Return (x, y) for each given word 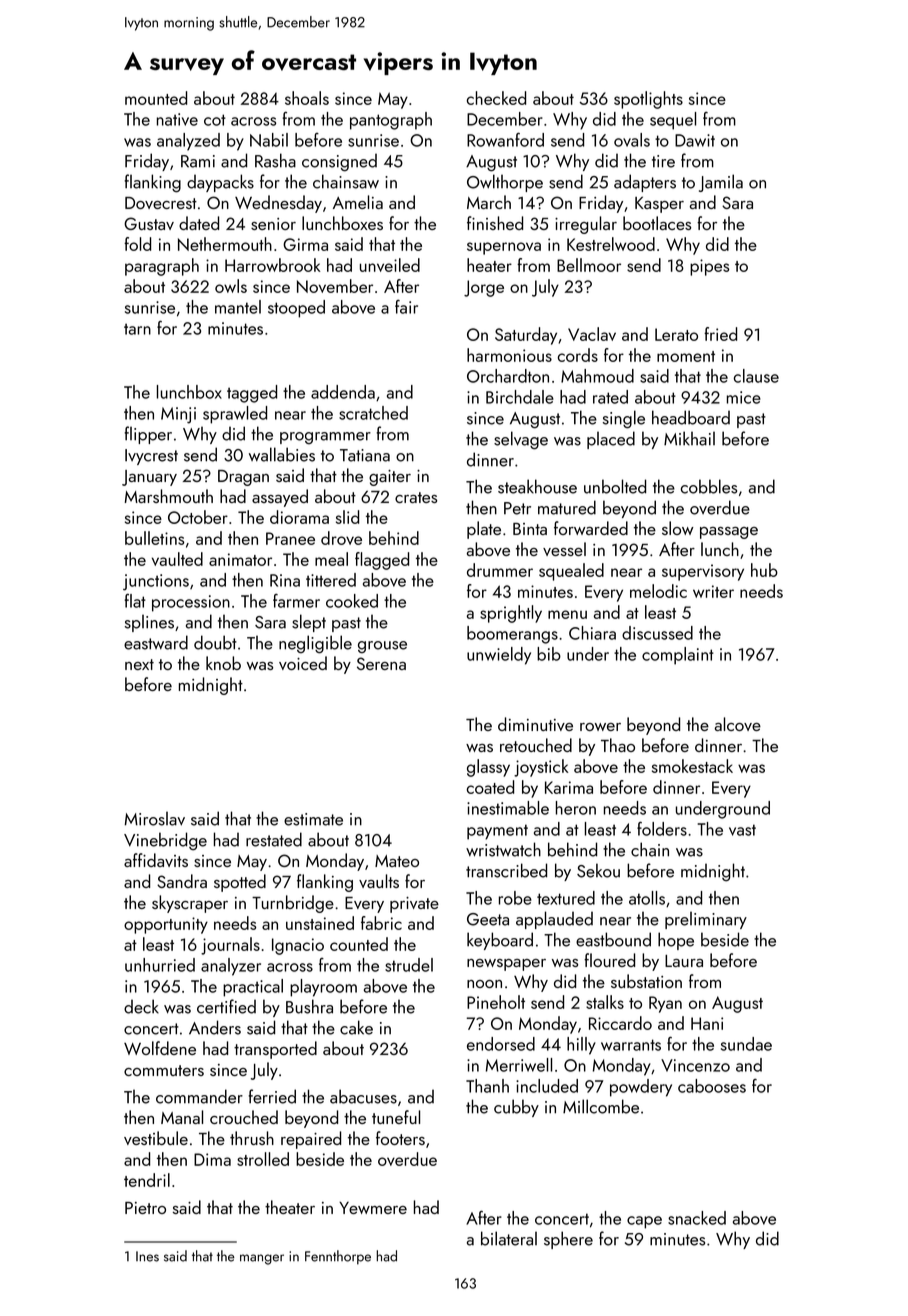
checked (496, 98)
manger (262, 1259)
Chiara (592, 633)
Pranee (290, 538)
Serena (381, 663)
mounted (156, 98)
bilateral (509, 1238)
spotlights (648, 100)
